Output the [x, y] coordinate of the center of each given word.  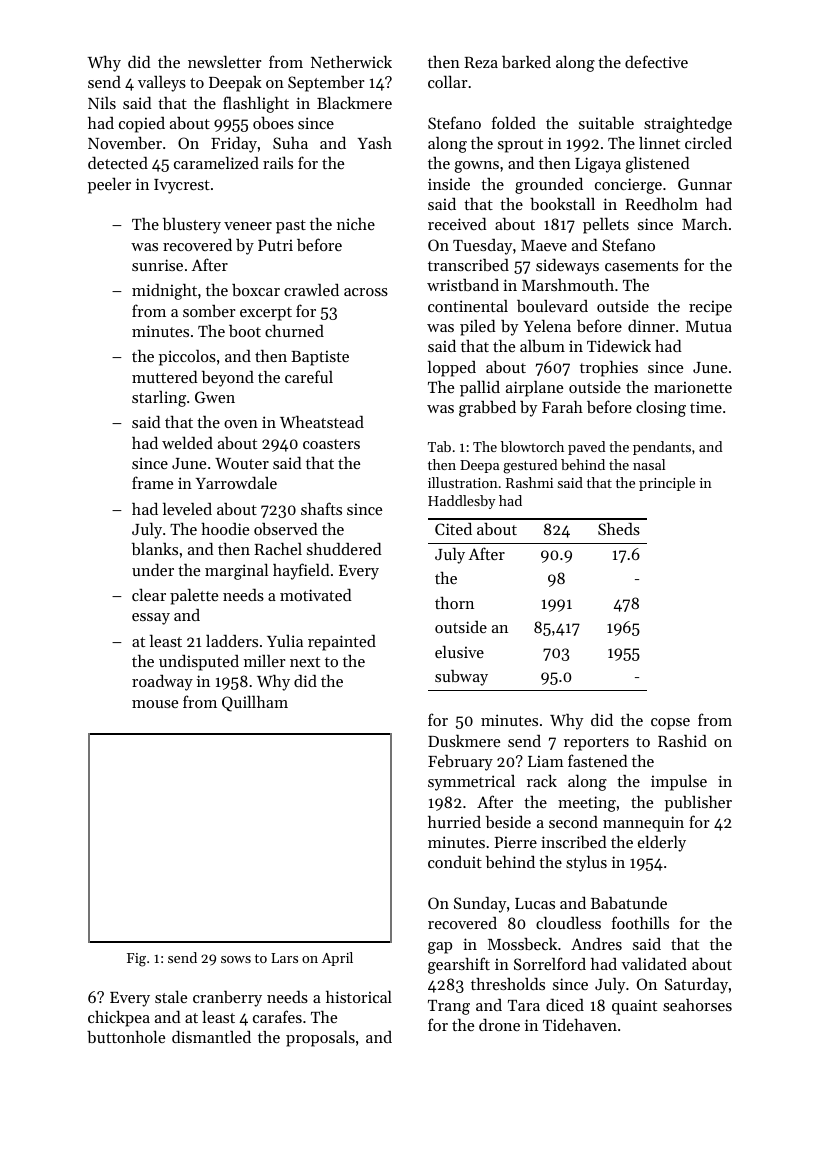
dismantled [211, 1037]
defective [656, 61]
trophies [609, 369]
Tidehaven [580, 1025]
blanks [155, 549]
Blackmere [354, 102]
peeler [109, 185]
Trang [449, 1007]
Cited [453, 529]
